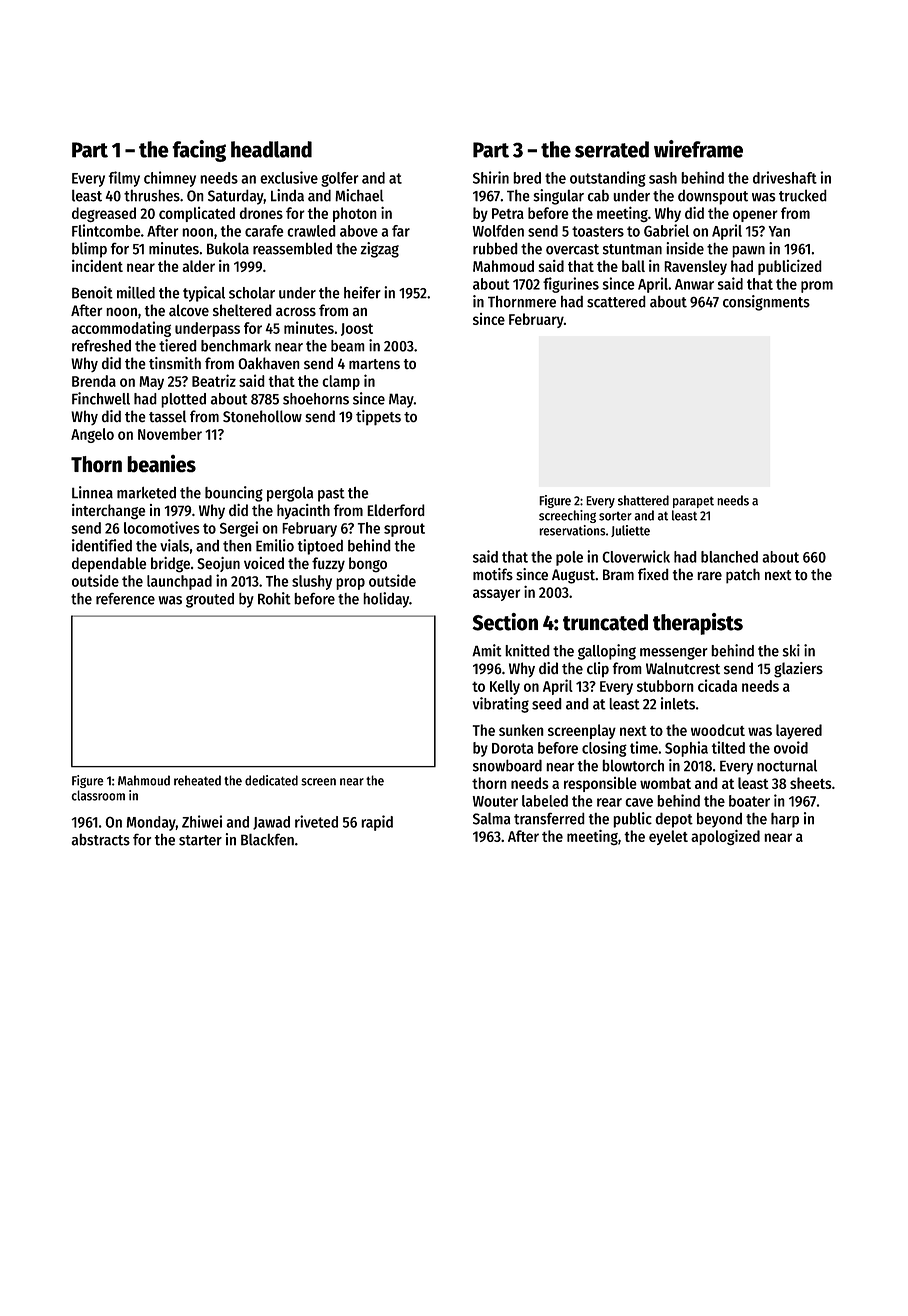  Describe the element at coordinates (644, 747) in the screenshot. I see `time` at that location.
